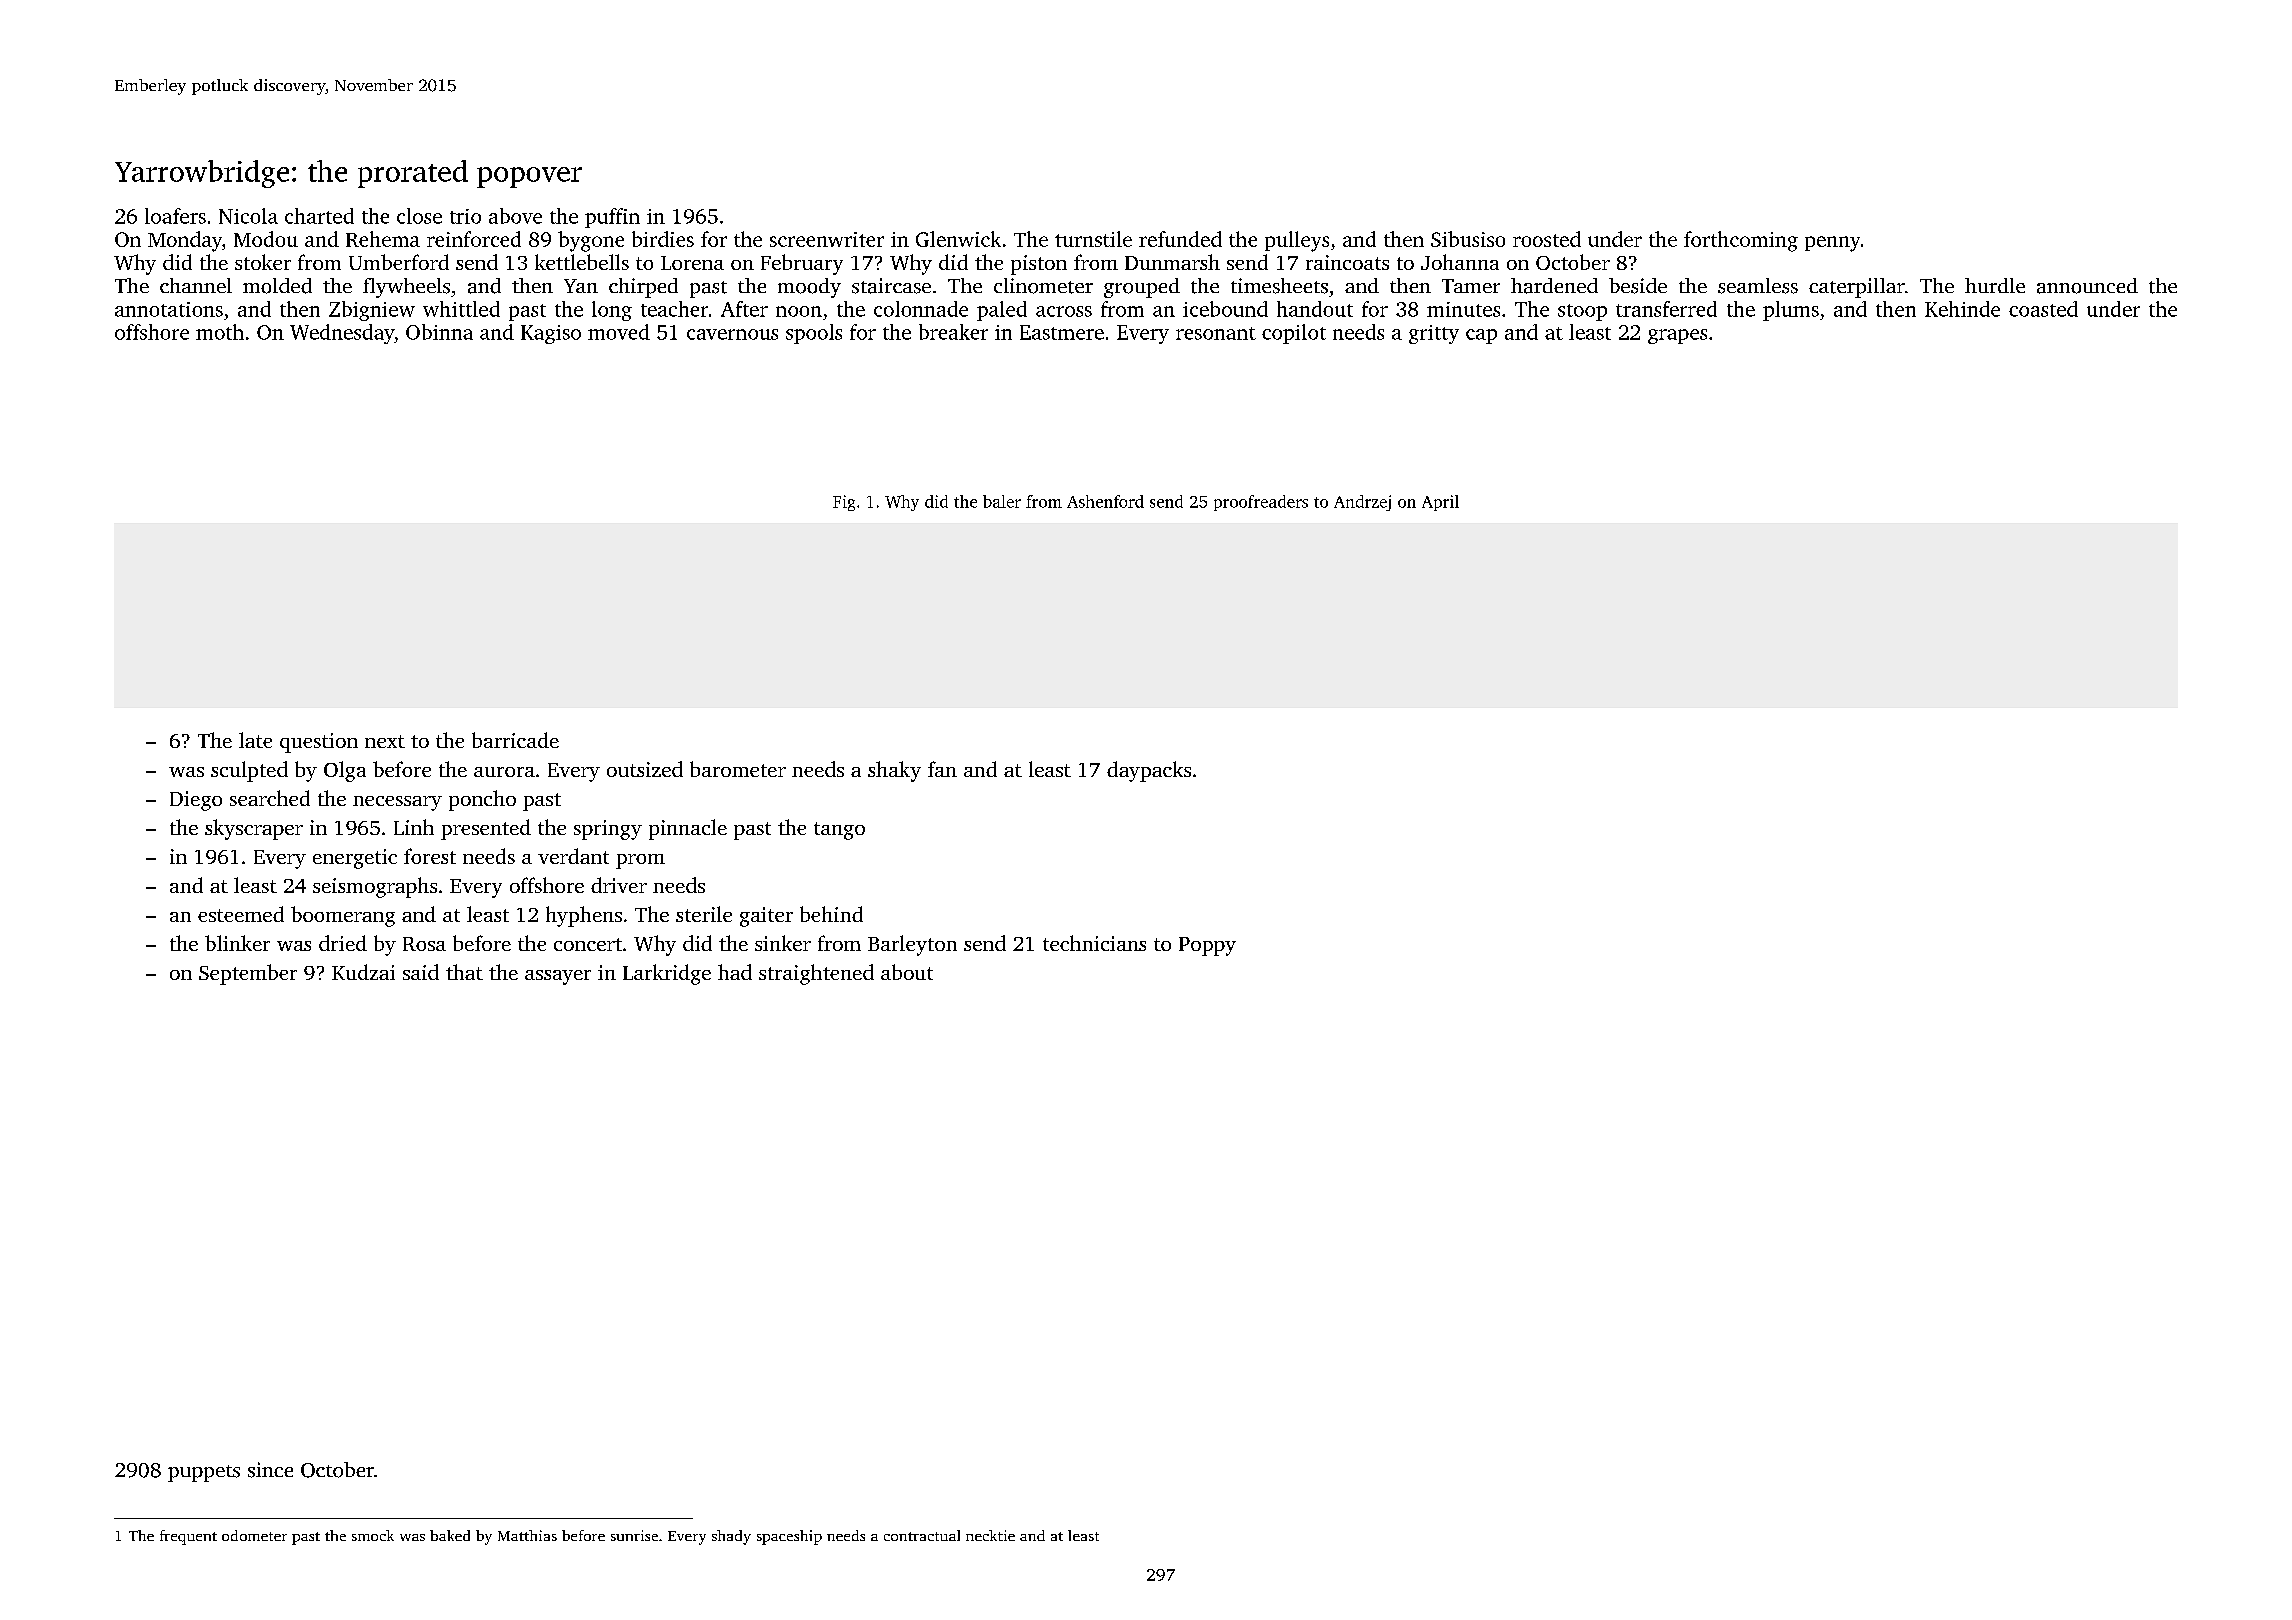  What do you see at coordinates (220, 332) in the image?
I see `moth` at bounding box center [220, 332].
